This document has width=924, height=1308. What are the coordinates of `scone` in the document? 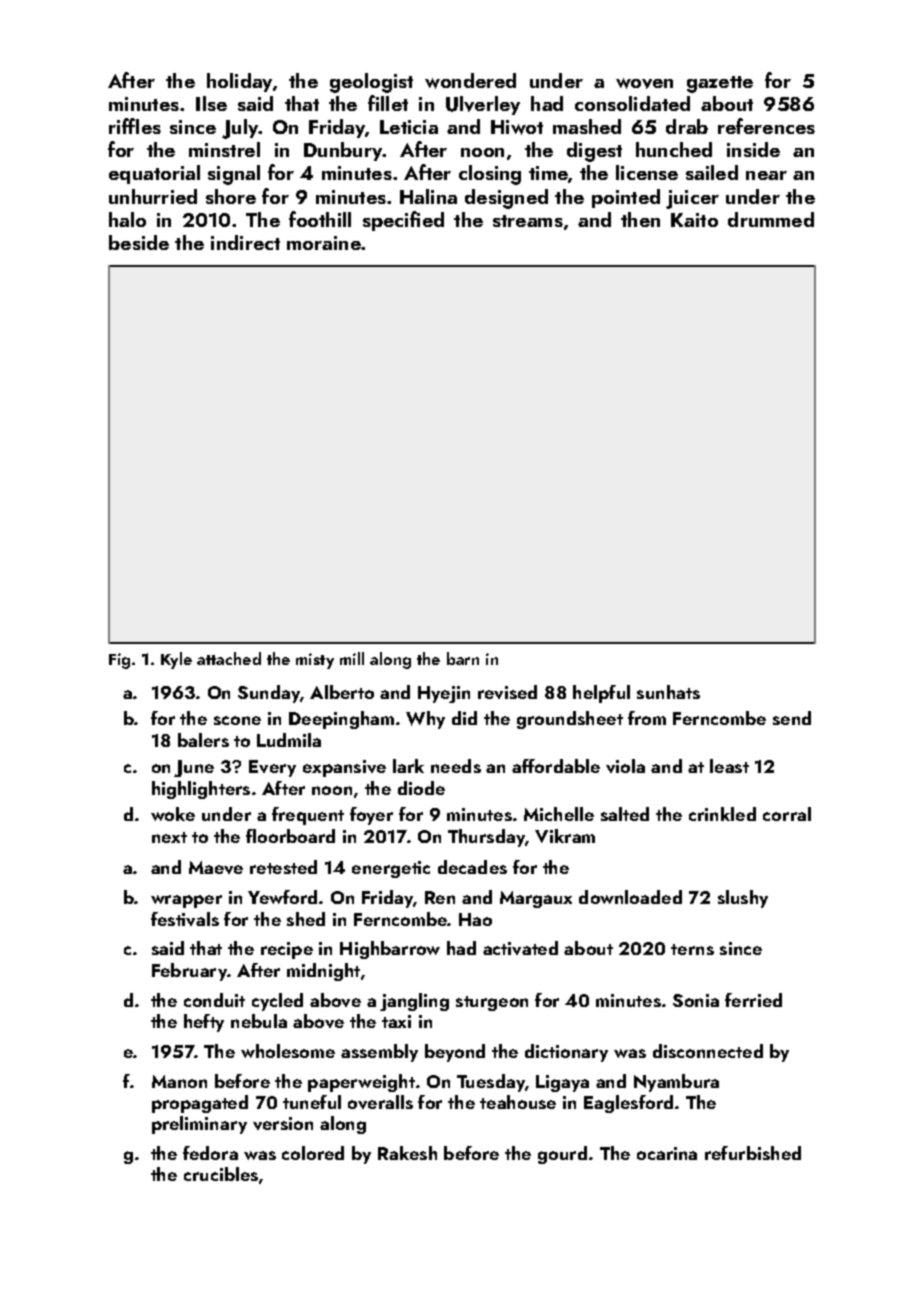 It's located at (237, 720).
